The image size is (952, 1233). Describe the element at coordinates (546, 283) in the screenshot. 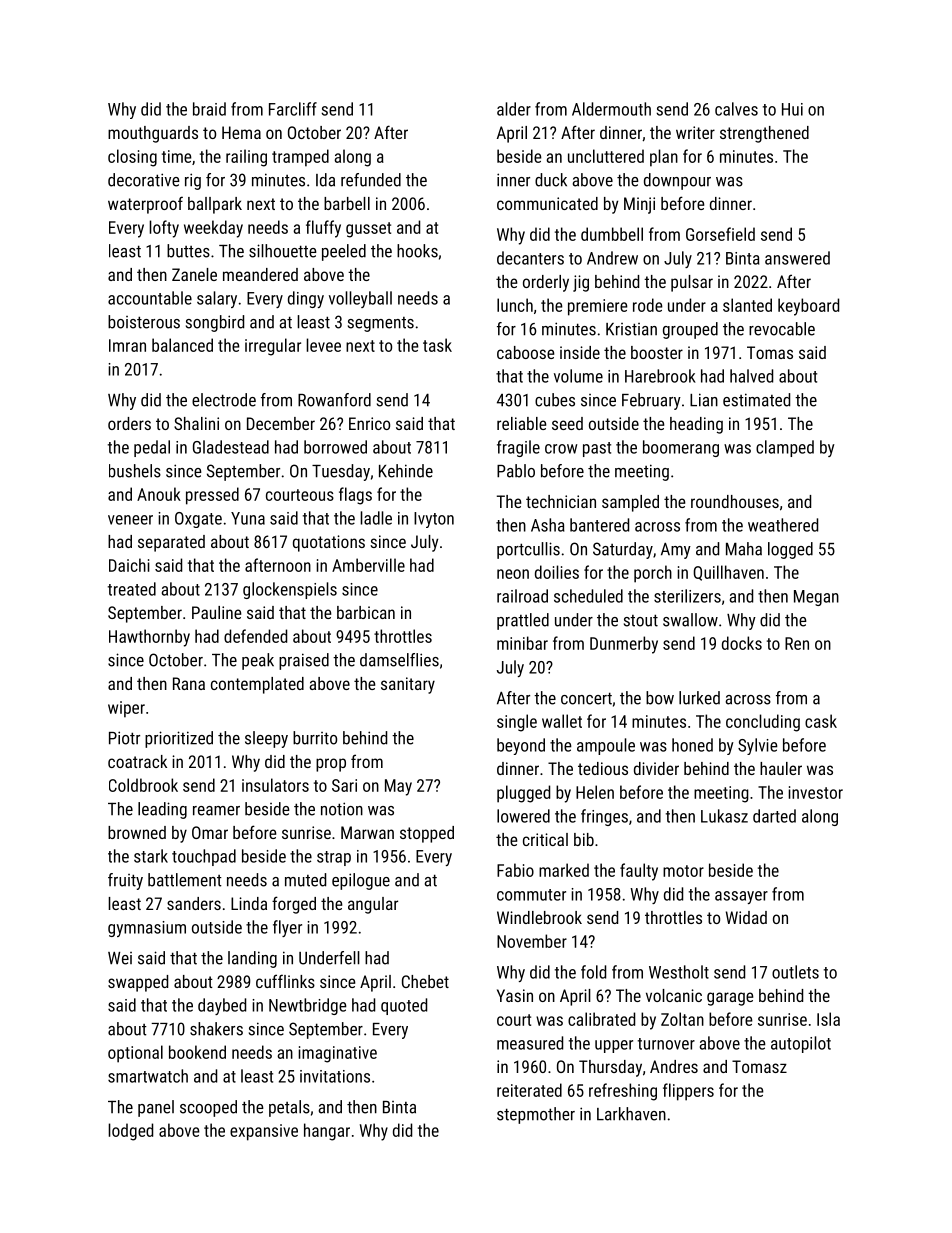

I see `orderly` at that location.
